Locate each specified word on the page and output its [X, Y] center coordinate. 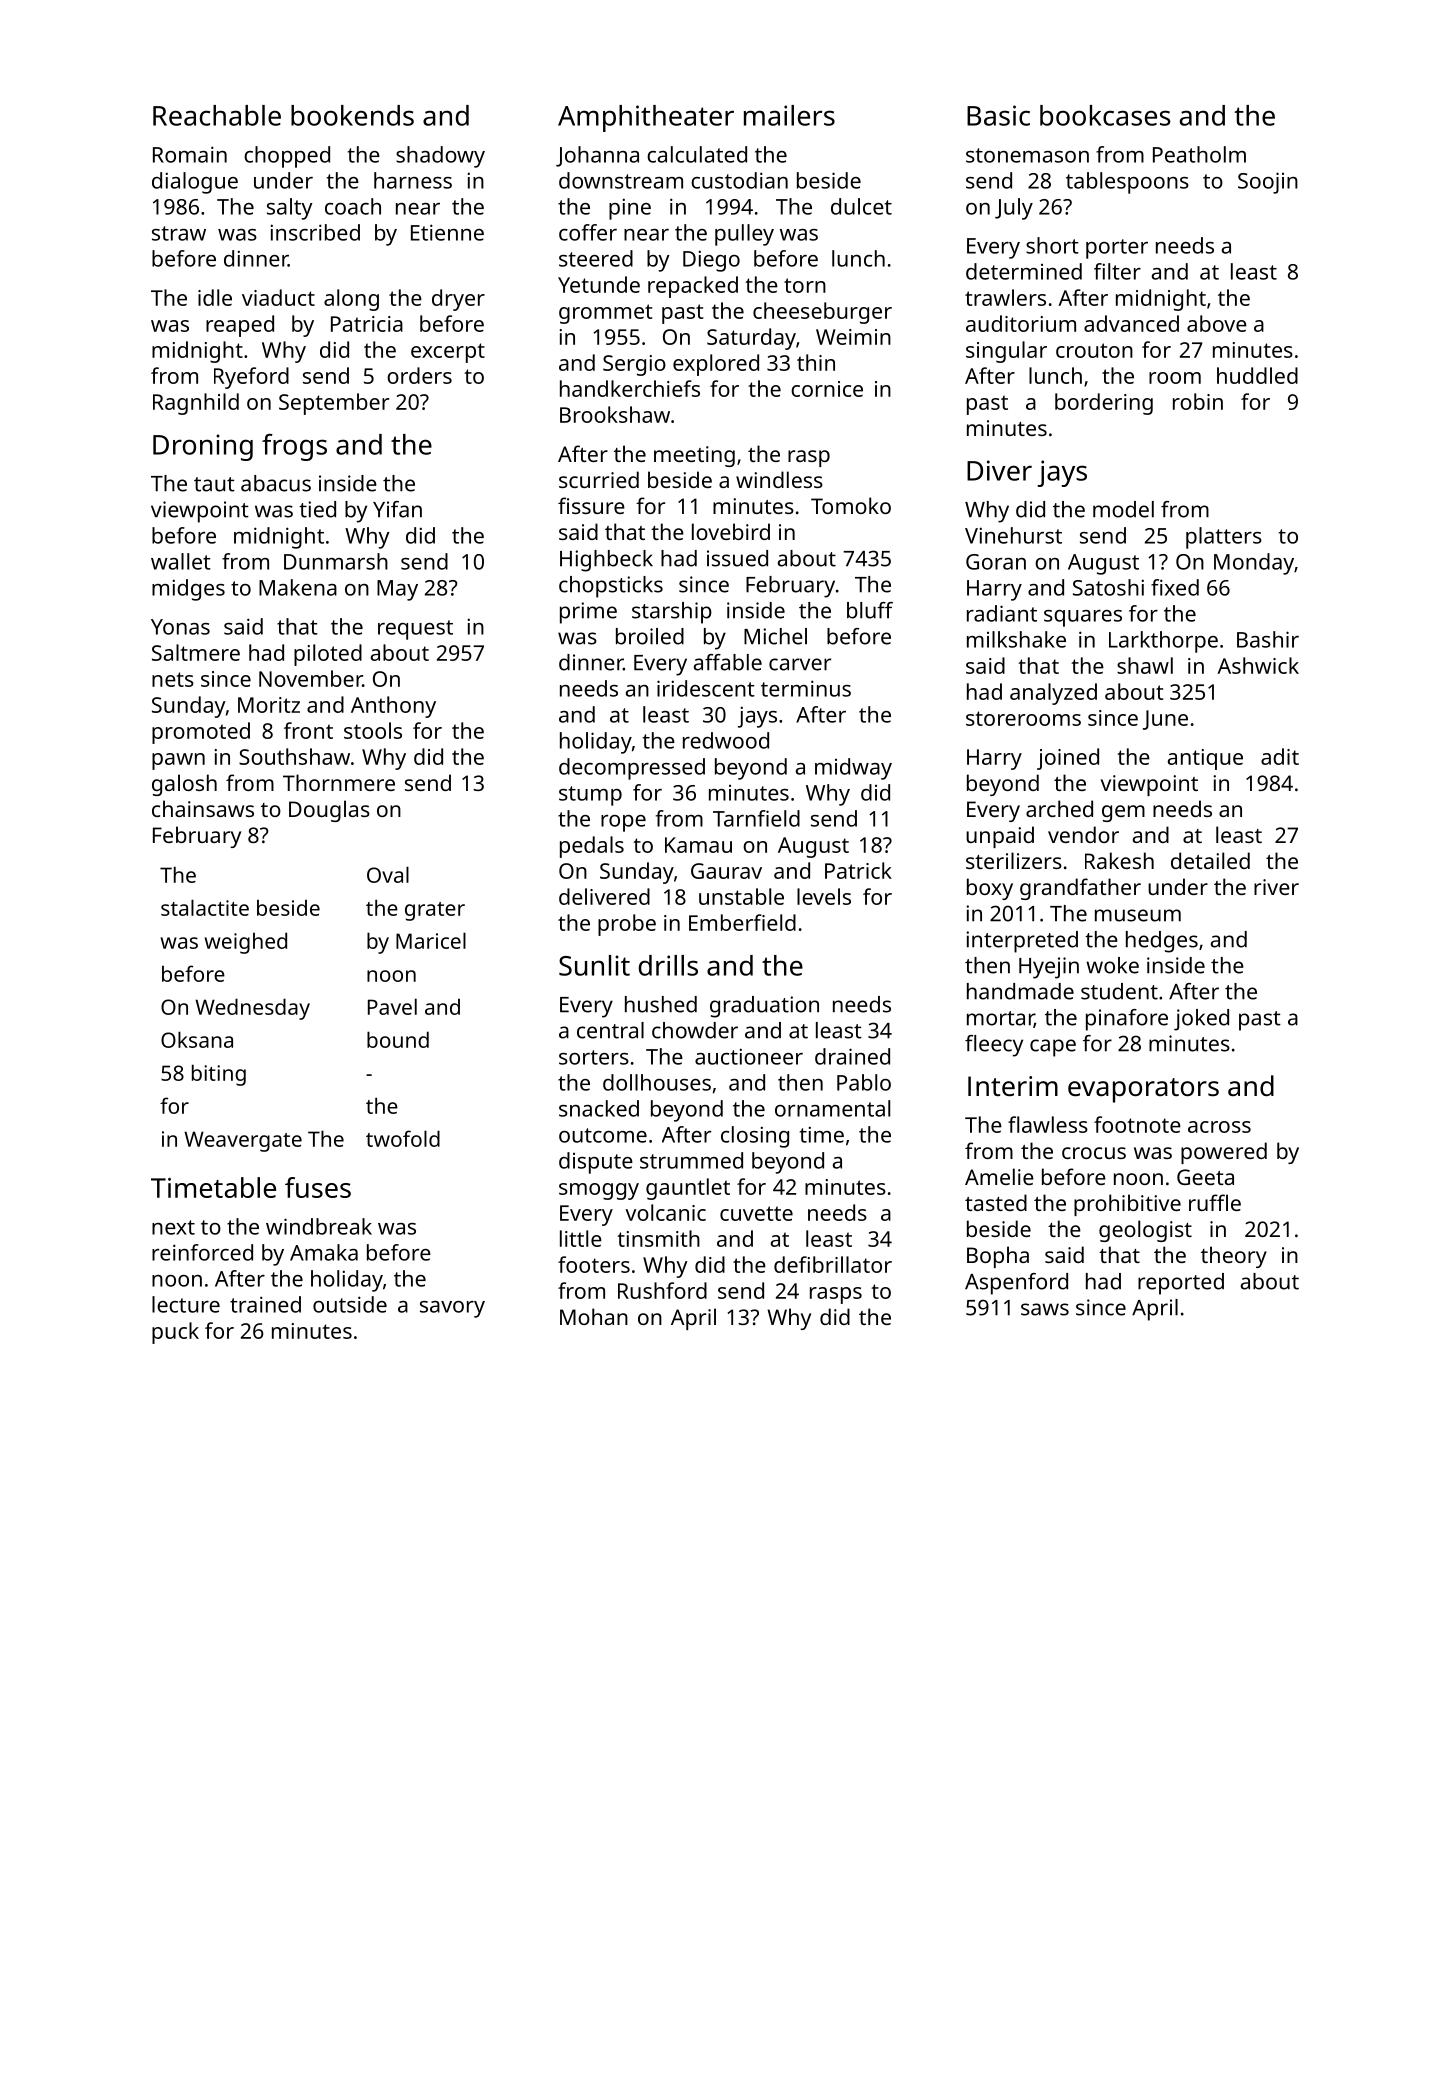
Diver [999, 470]
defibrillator [833, 1264]
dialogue [195, 183]
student [1119, 991]
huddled [1257, 375]
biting [219, 1075]
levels [824, 896]
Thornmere [339, 782]
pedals [592, 847]
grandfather [1080, 889]
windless [779, 479]
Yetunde [599, 284]
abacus [276, 483]
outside [350, 1304]
